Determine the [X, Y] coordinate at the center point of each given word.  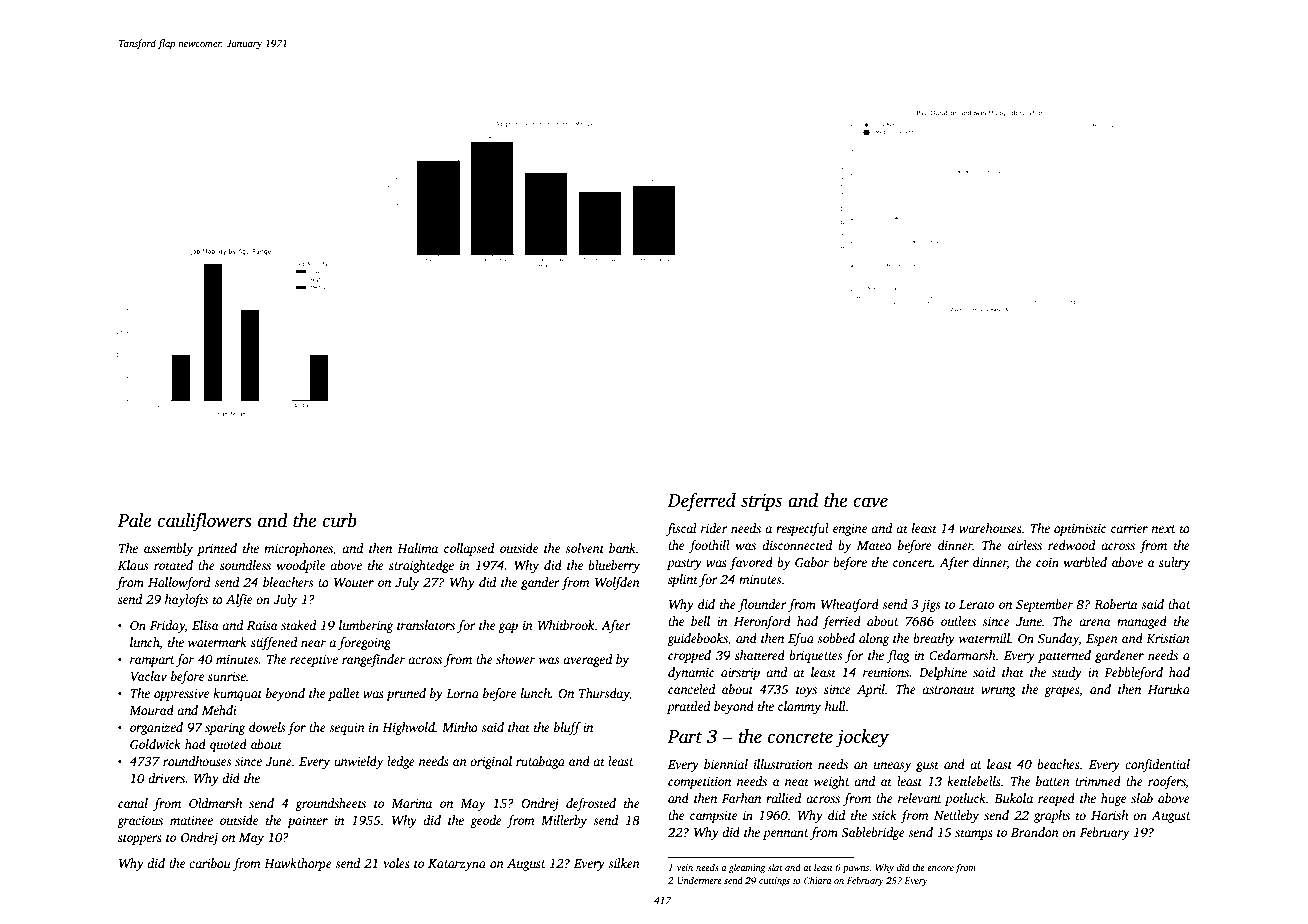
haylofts [186, 600]
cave [870, 502]
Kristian [1168, 638]
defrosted [591, 804]
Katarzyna [457, 865]
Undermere [699, 880]
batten [1053, 781]
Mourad [151, 710]
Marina [411, 803]
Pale [134, 520]
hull [835, 706]
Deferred [702, 502]
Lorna [462, 693]
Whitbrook [566, 625]
